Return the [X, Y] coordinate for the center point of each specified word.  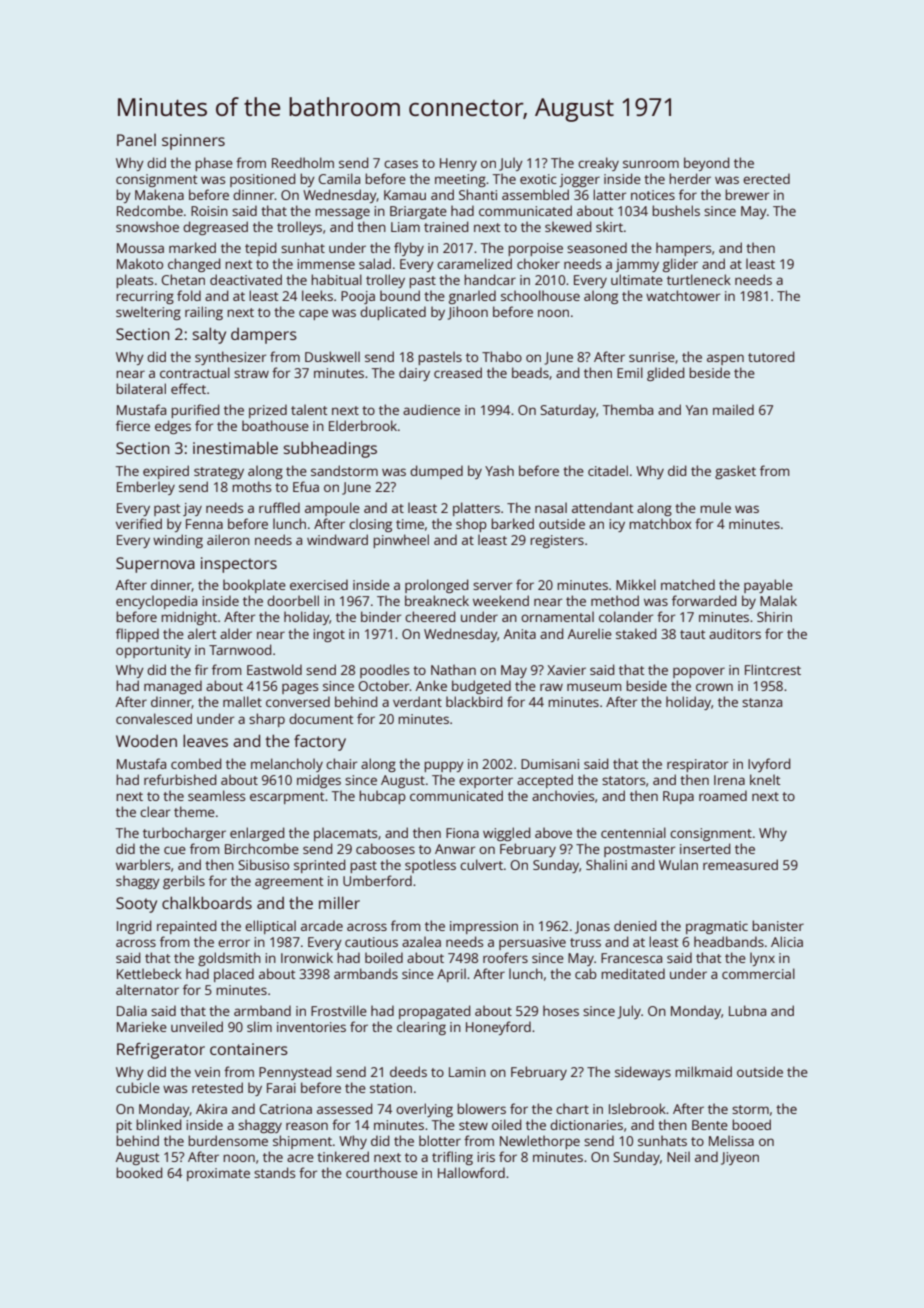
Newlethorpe [540, 1142]
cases [401, 164]
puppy [444, 766]
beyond [706, 164]
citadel [608, 470]
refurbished [180, 779]
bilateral [141, 388]
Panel [136, 140]
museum [594, 687]
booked [139, 1172]
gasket [735, 472]
